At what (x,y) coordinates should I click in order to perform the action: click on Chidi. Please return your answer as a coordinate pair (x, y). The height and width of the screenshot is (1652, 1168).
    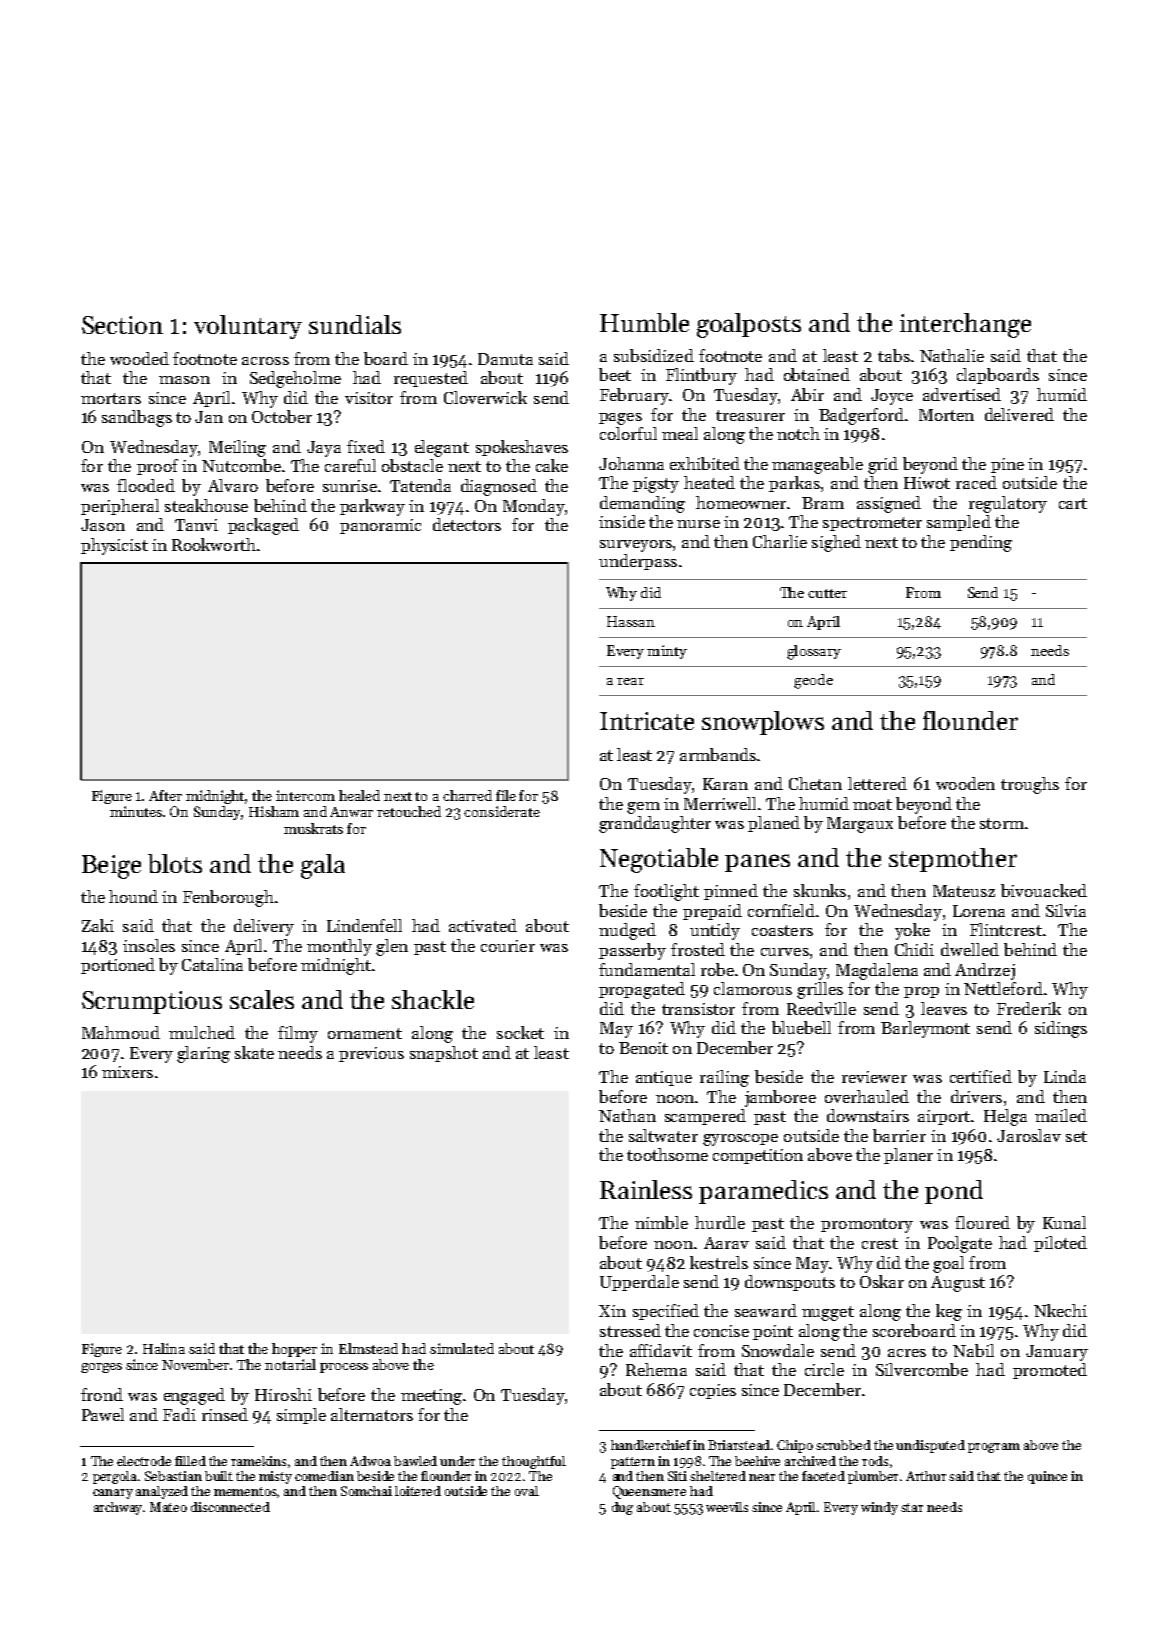
    Looking at the image, I should click on (914, 949).
